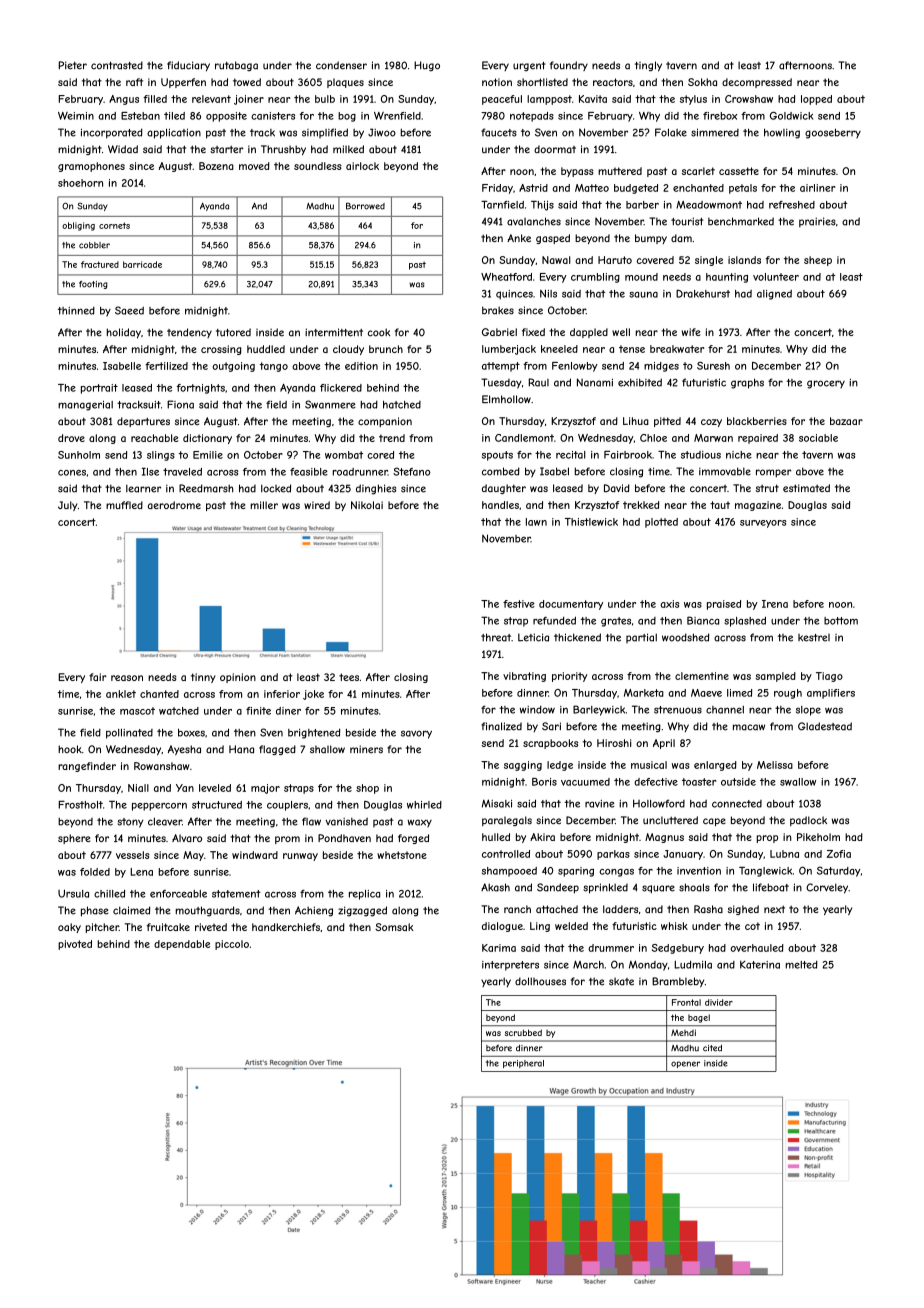 Image resolution: width=924 pixels, height=1308 pixels. What do you see at coordinates (75, 945) in the document?
I see `pivoted` at bounding box center [75, 945].
